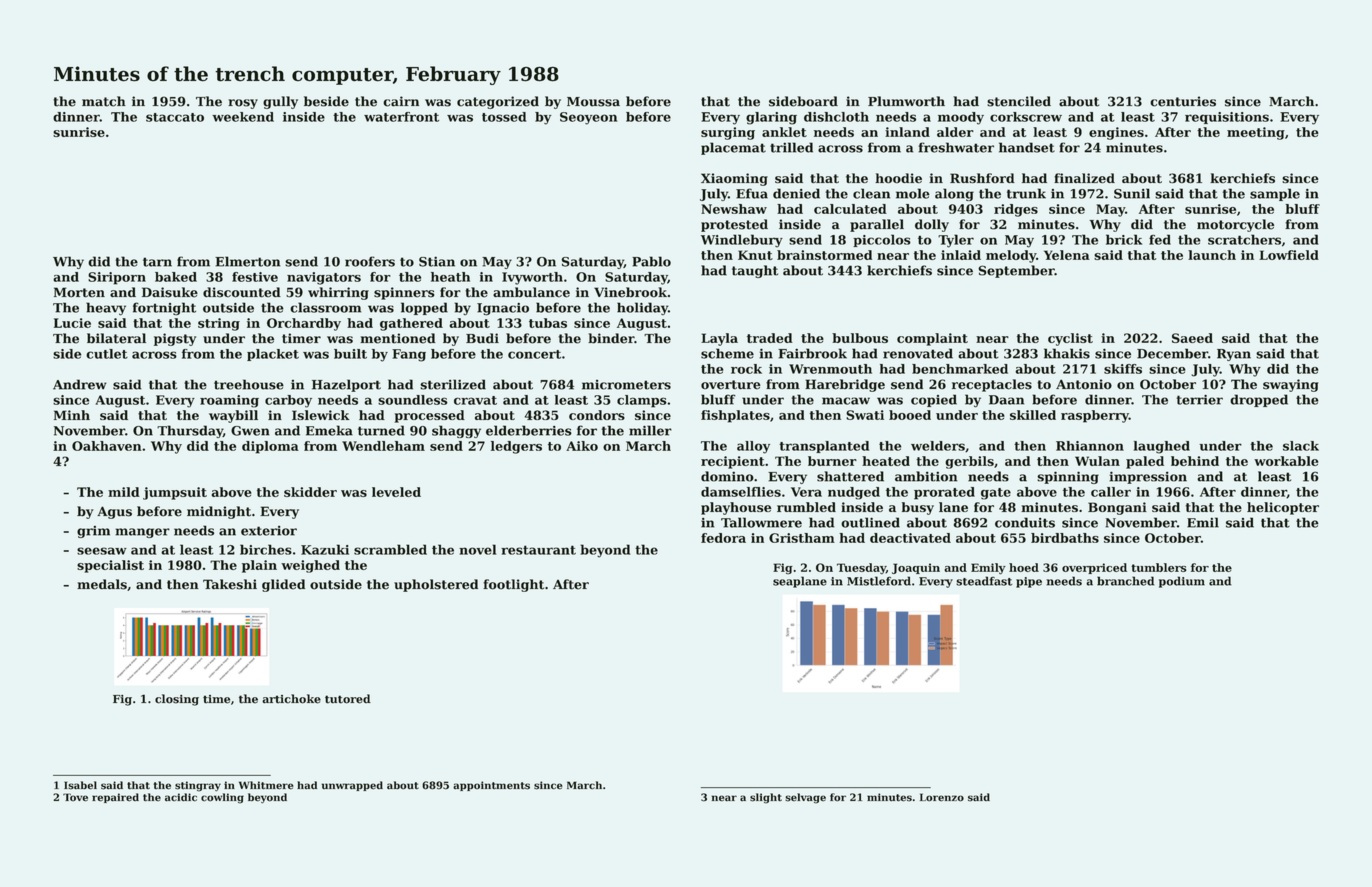 This image has width=1372, height=887. Describe the element at coordinates (734, 209) in the image. I see `Newshaw` at that location.
